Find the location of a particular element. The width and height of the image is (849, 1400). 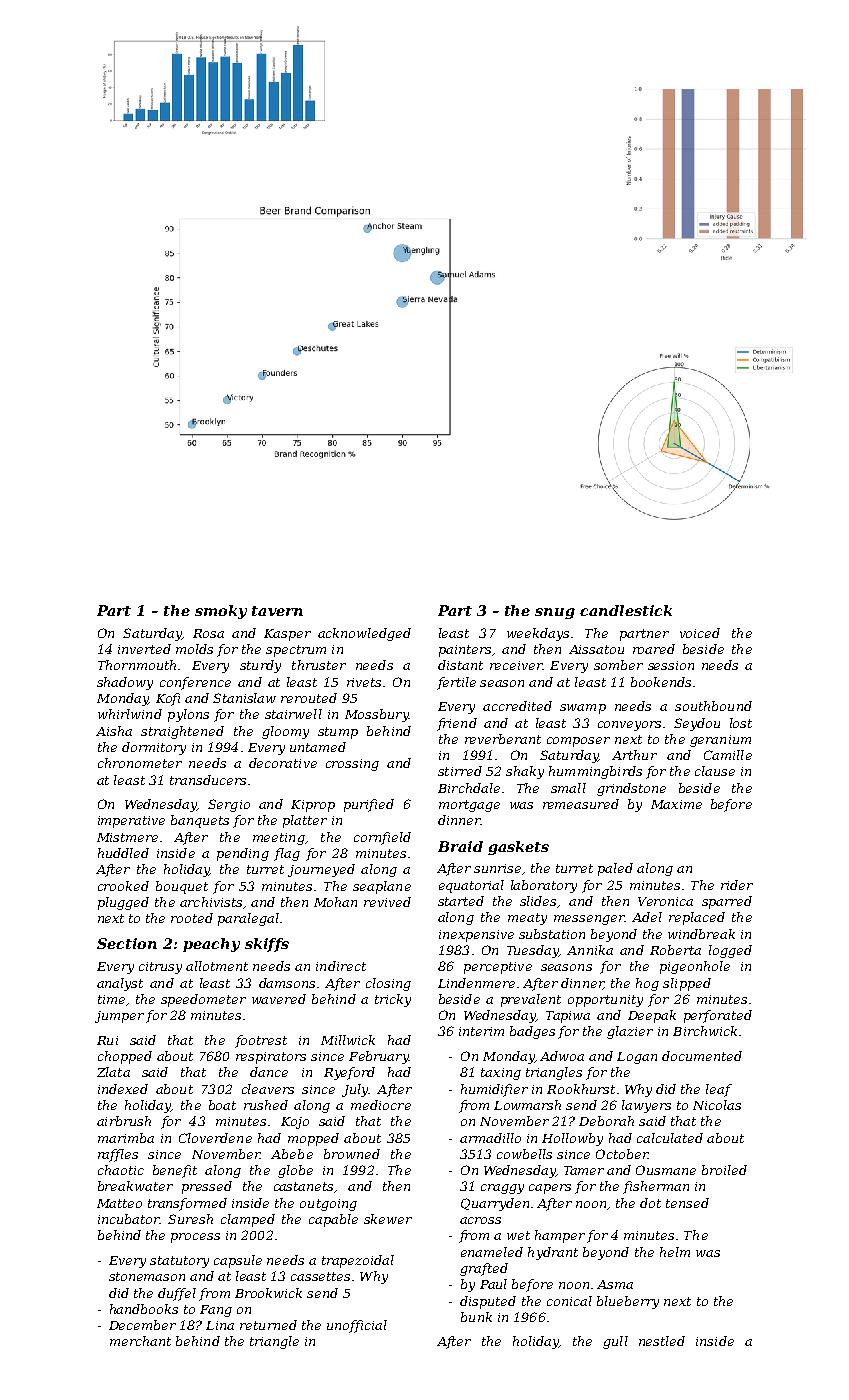

acknowledged is located at coordinates (364, 634).
